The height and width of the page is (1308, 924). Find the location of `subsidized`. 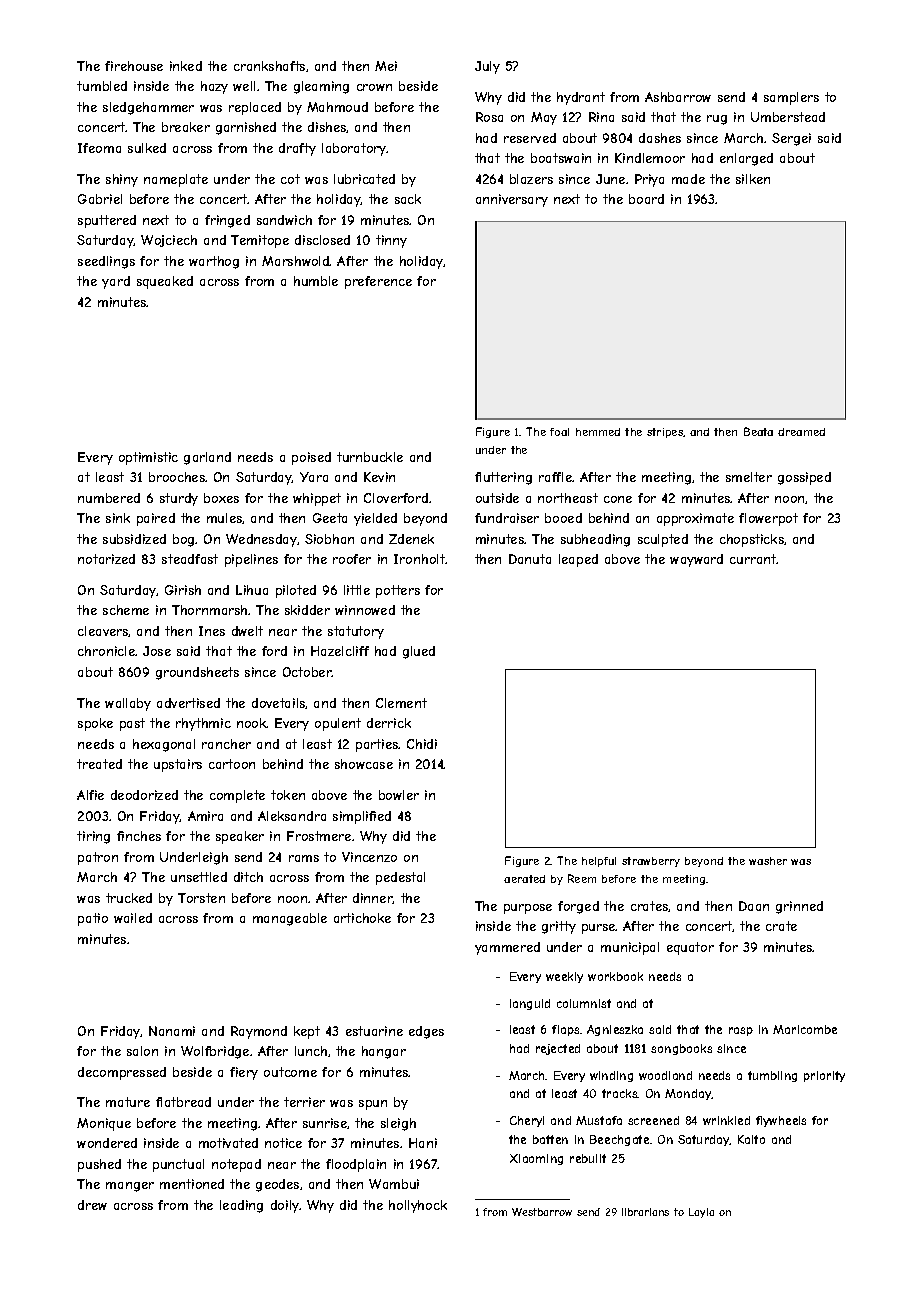

subsidized is located at coordinates (134, 539).
